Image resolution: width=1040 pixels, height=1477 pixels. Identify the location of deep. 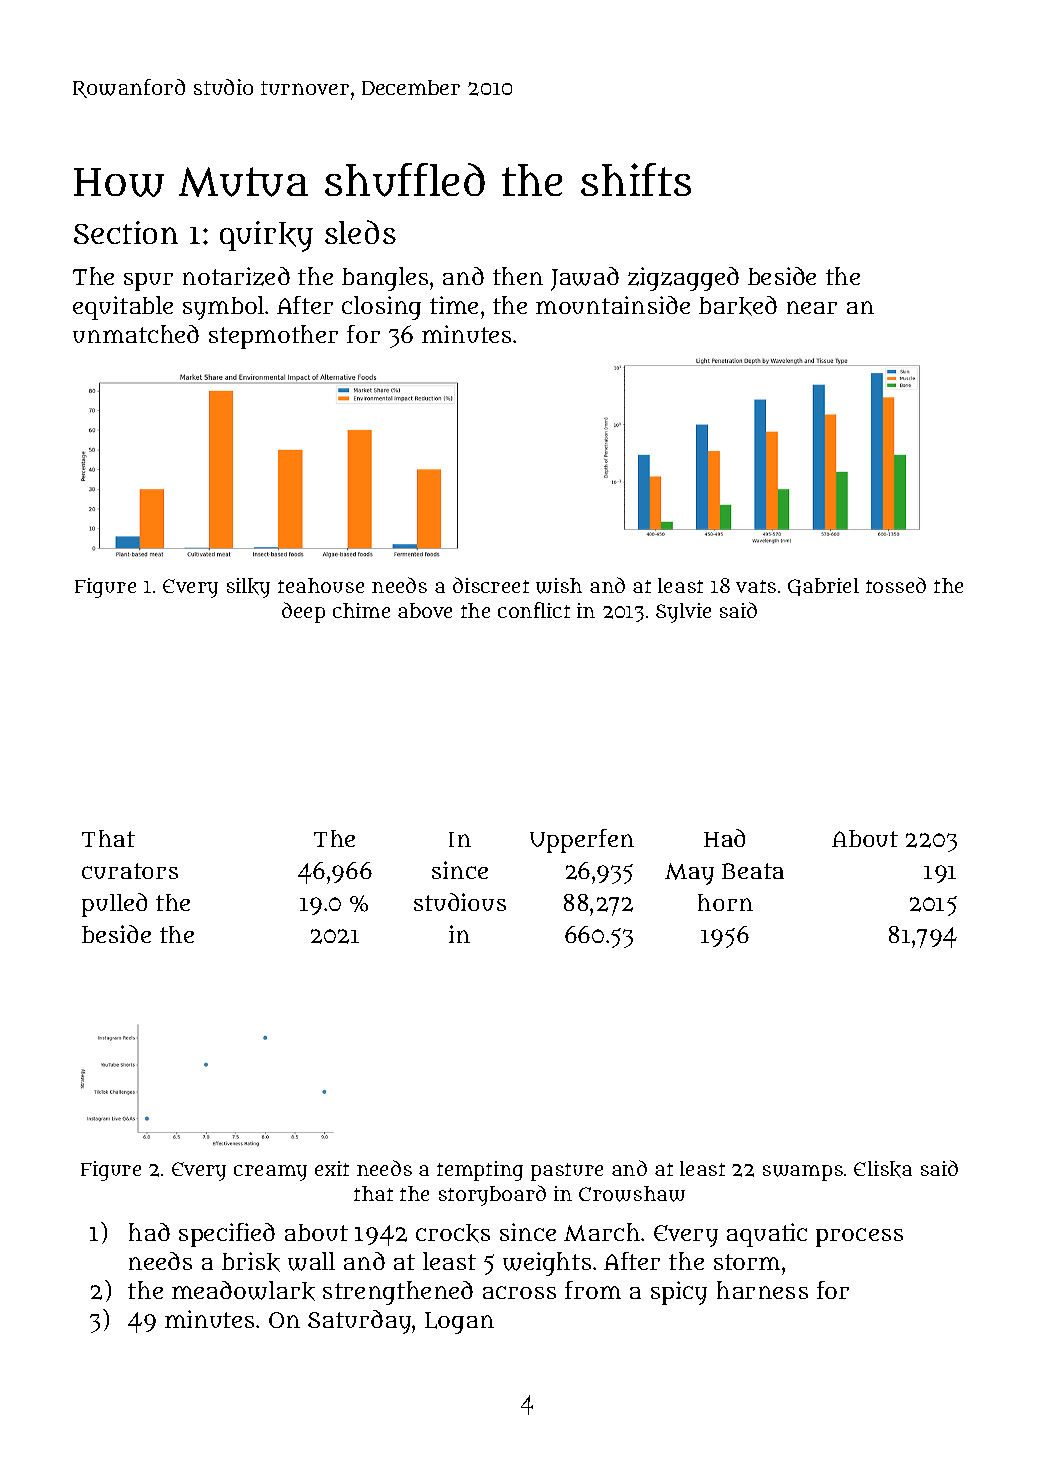
(303, 612).
